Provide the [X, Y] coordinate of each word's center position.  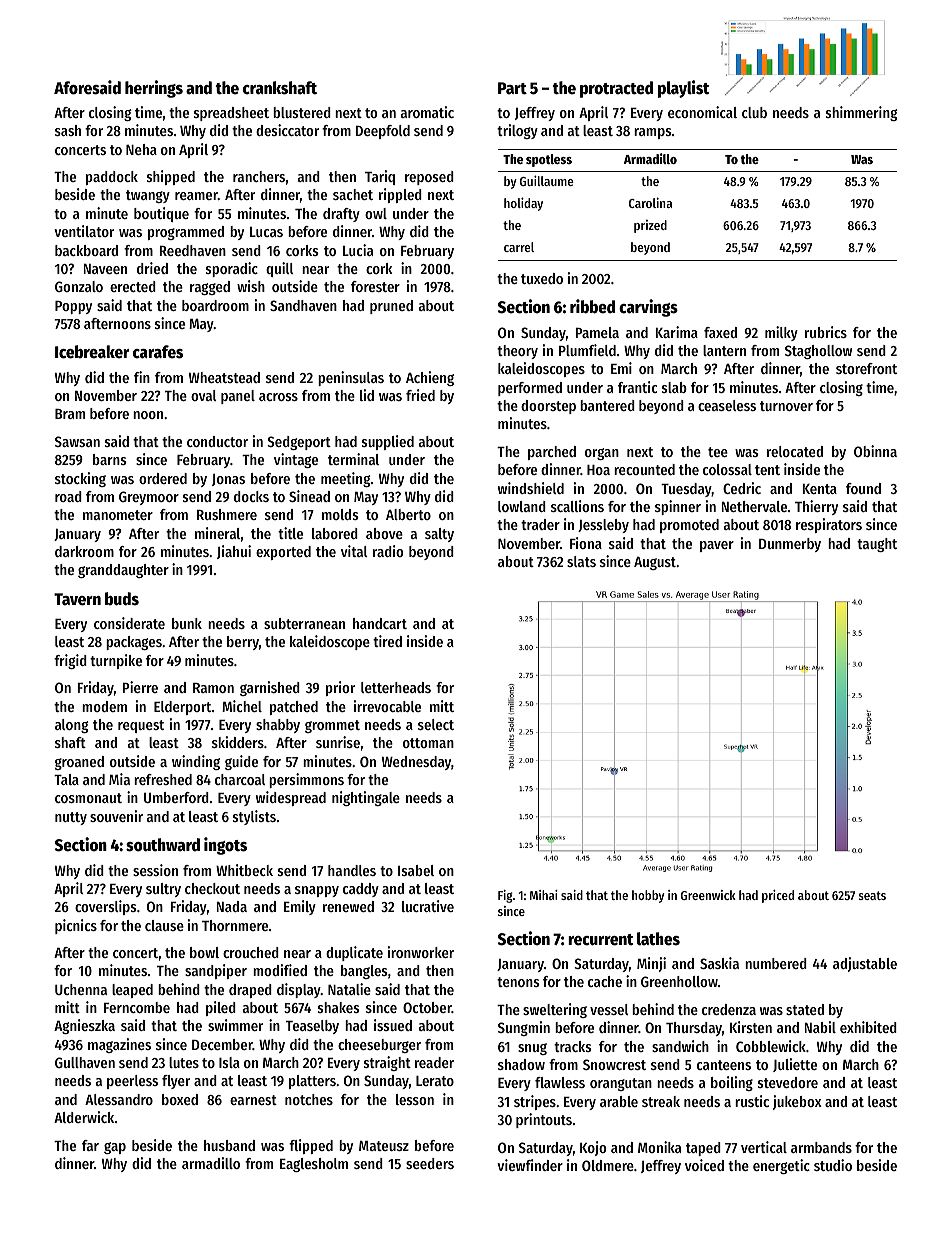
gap [115, 1148]
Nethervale [754, 506]
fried [420, 395]
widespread [291, 798]
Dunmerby [790, 545]
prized [650, 226]
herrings [154, 89]
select [436, 724]
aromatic [427, 112]
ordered [163, 478]
